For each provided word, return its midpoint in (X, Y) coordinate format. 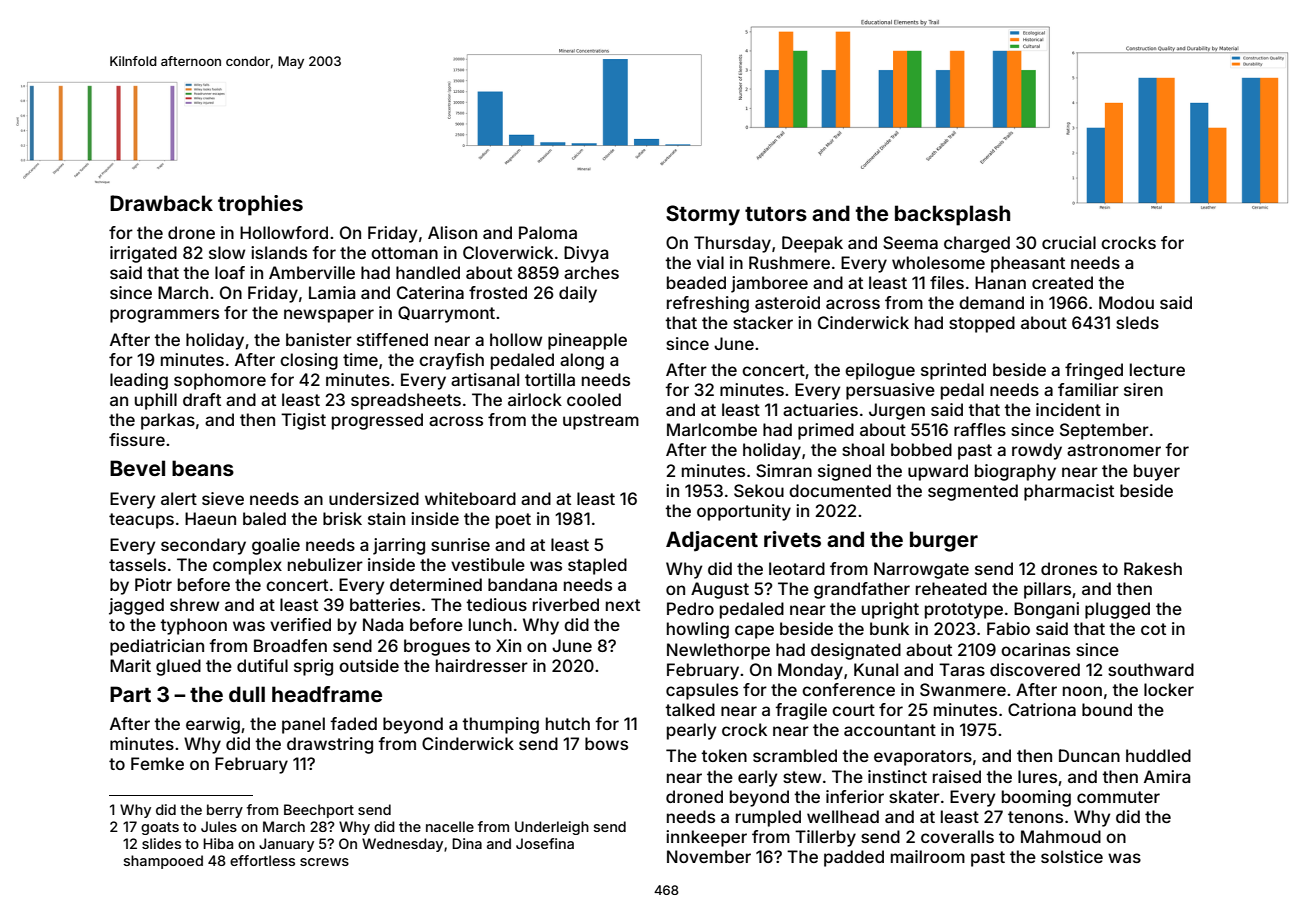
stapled (597, 566)
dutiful (262, 665)
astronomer (1114, 450)
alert (179, 498)
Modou (1126, 302)
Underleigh (552, 828)
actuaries (820, 409)
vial (710, 262)
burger (944, 541)
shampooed (163, 862)
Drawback (161, 203)
